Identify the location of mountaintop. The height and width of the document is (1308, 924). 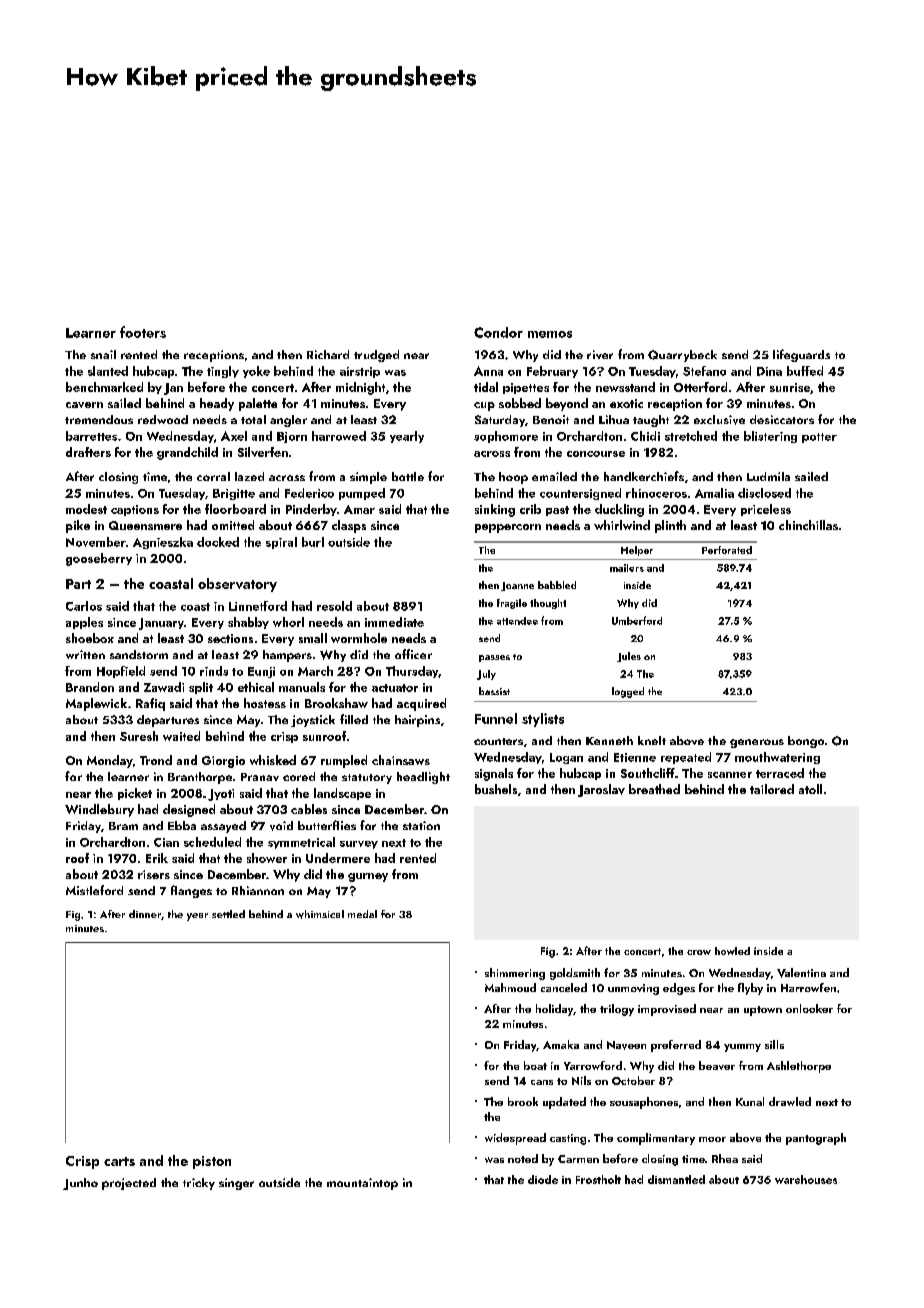
(362, 1184).
